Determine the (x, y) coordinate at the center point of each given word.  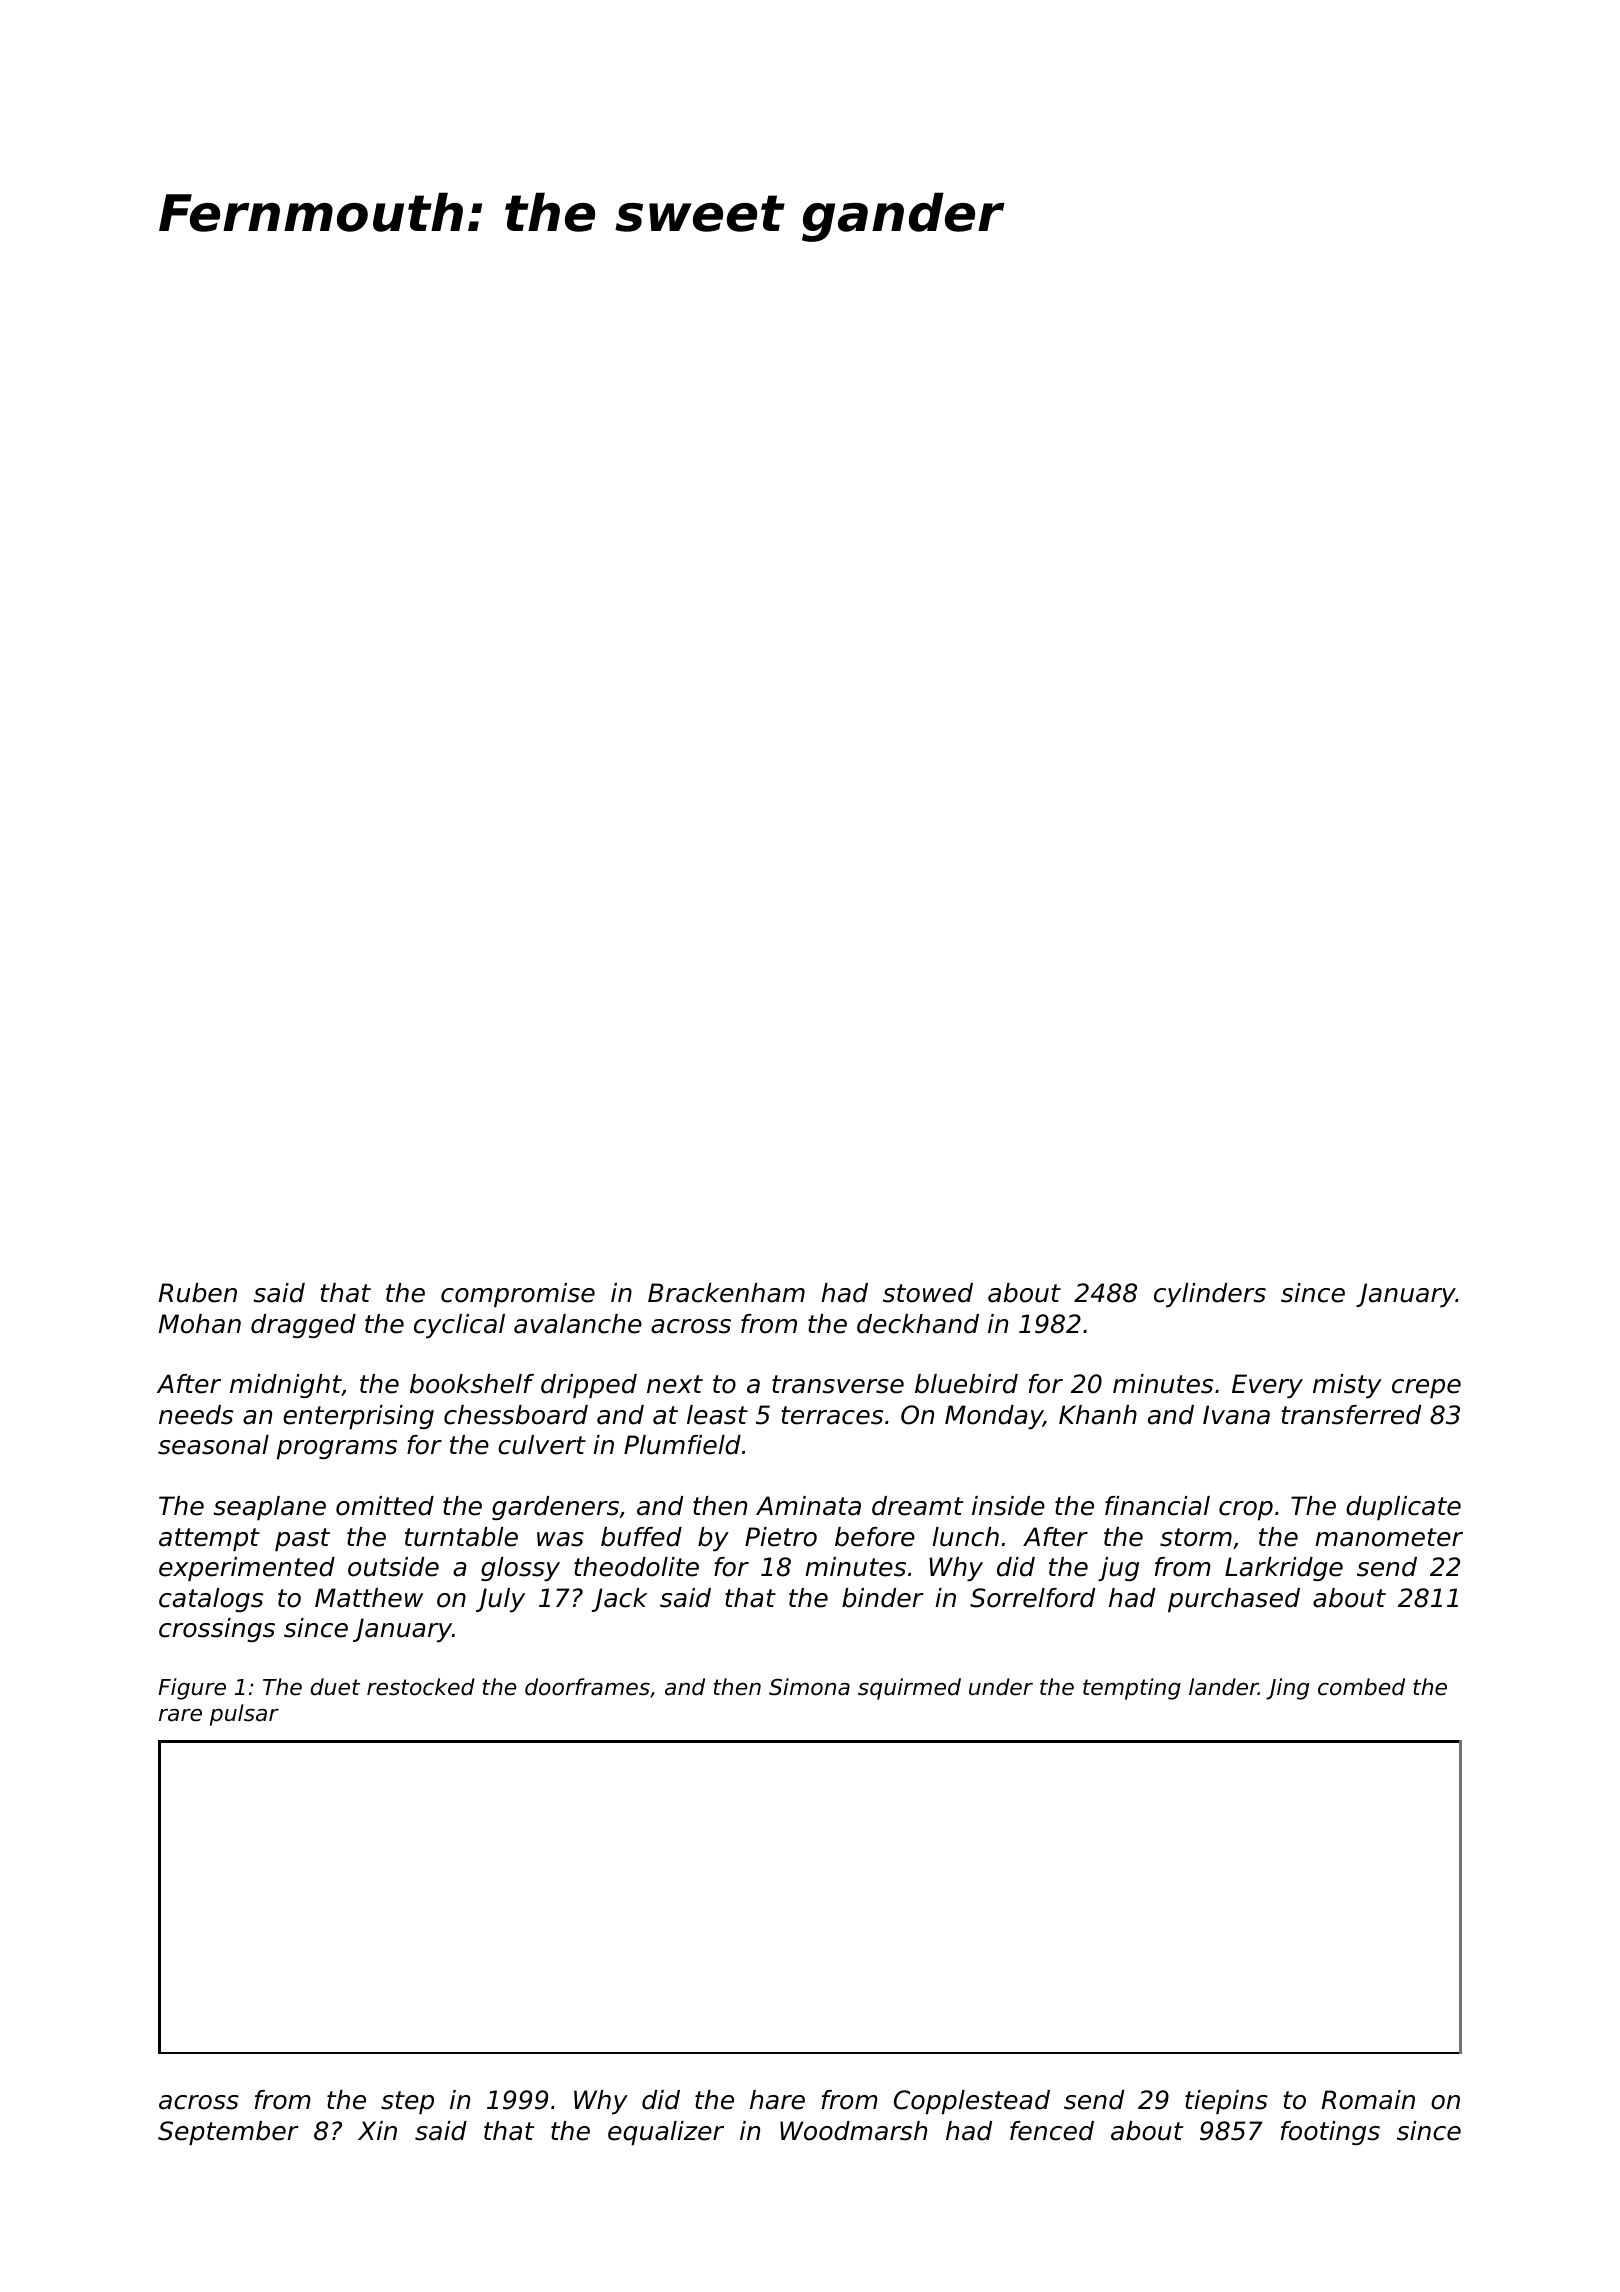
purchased (1234, 1600)
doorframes (587, 1687)
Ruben (198, 1293)
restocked (421, 1687)
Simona (809, 1687)
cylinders (1210, 1295)
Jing (1287, 1689)
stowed (928, 1293)
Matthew (369, 1598)
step (407, 2102)
